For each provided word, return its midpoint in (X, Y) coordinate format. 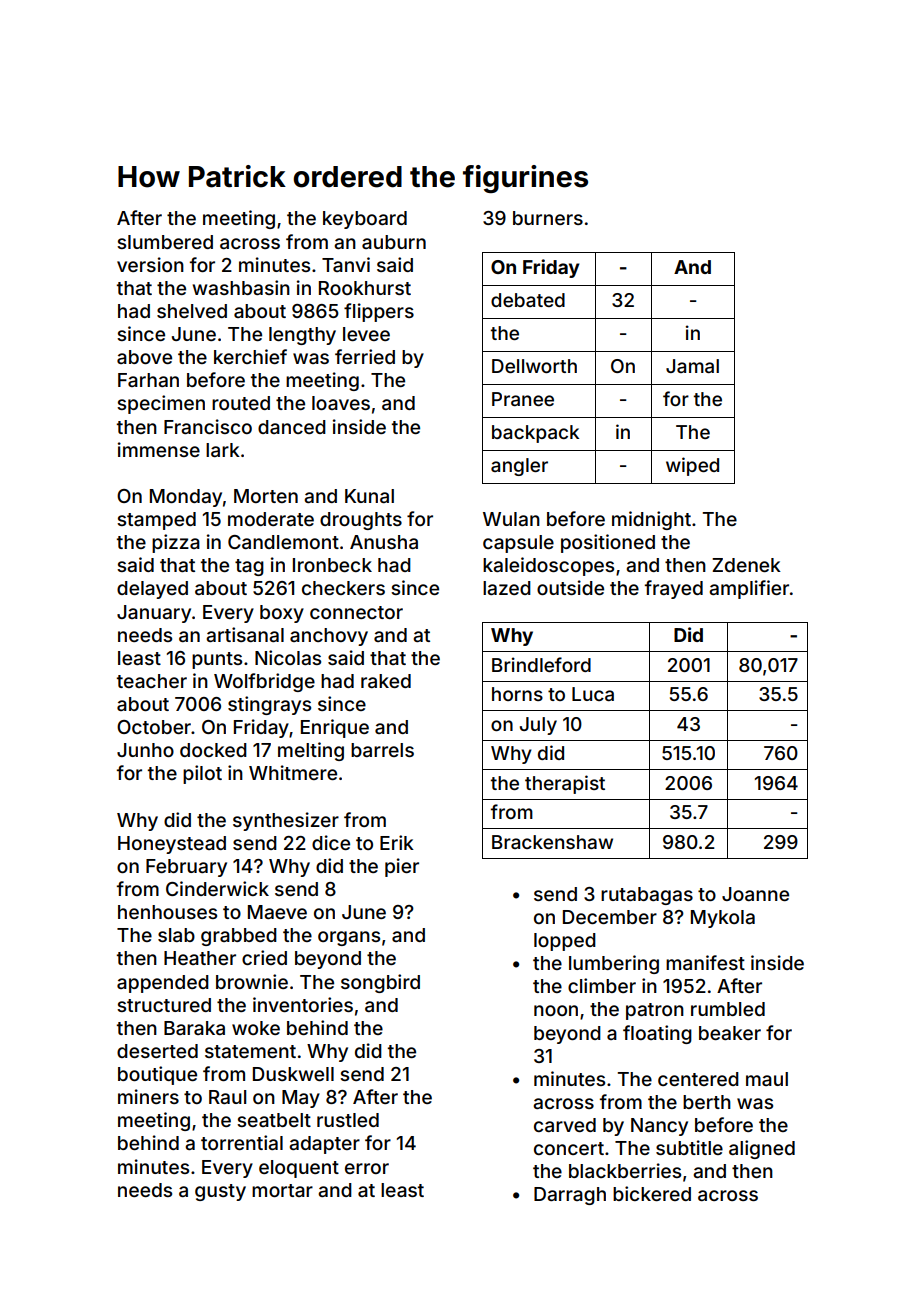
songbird (380, 983)
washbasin (241, 287)
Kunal (369, 496)
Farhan (148, 380)
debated (528, 300)
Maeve (277, 912)
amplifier (749, 589)
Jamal (692, 366)
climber (602, 985)
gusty (220, 1192)
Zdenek (746, 565)
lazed (507, 588)
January (154, 614)
